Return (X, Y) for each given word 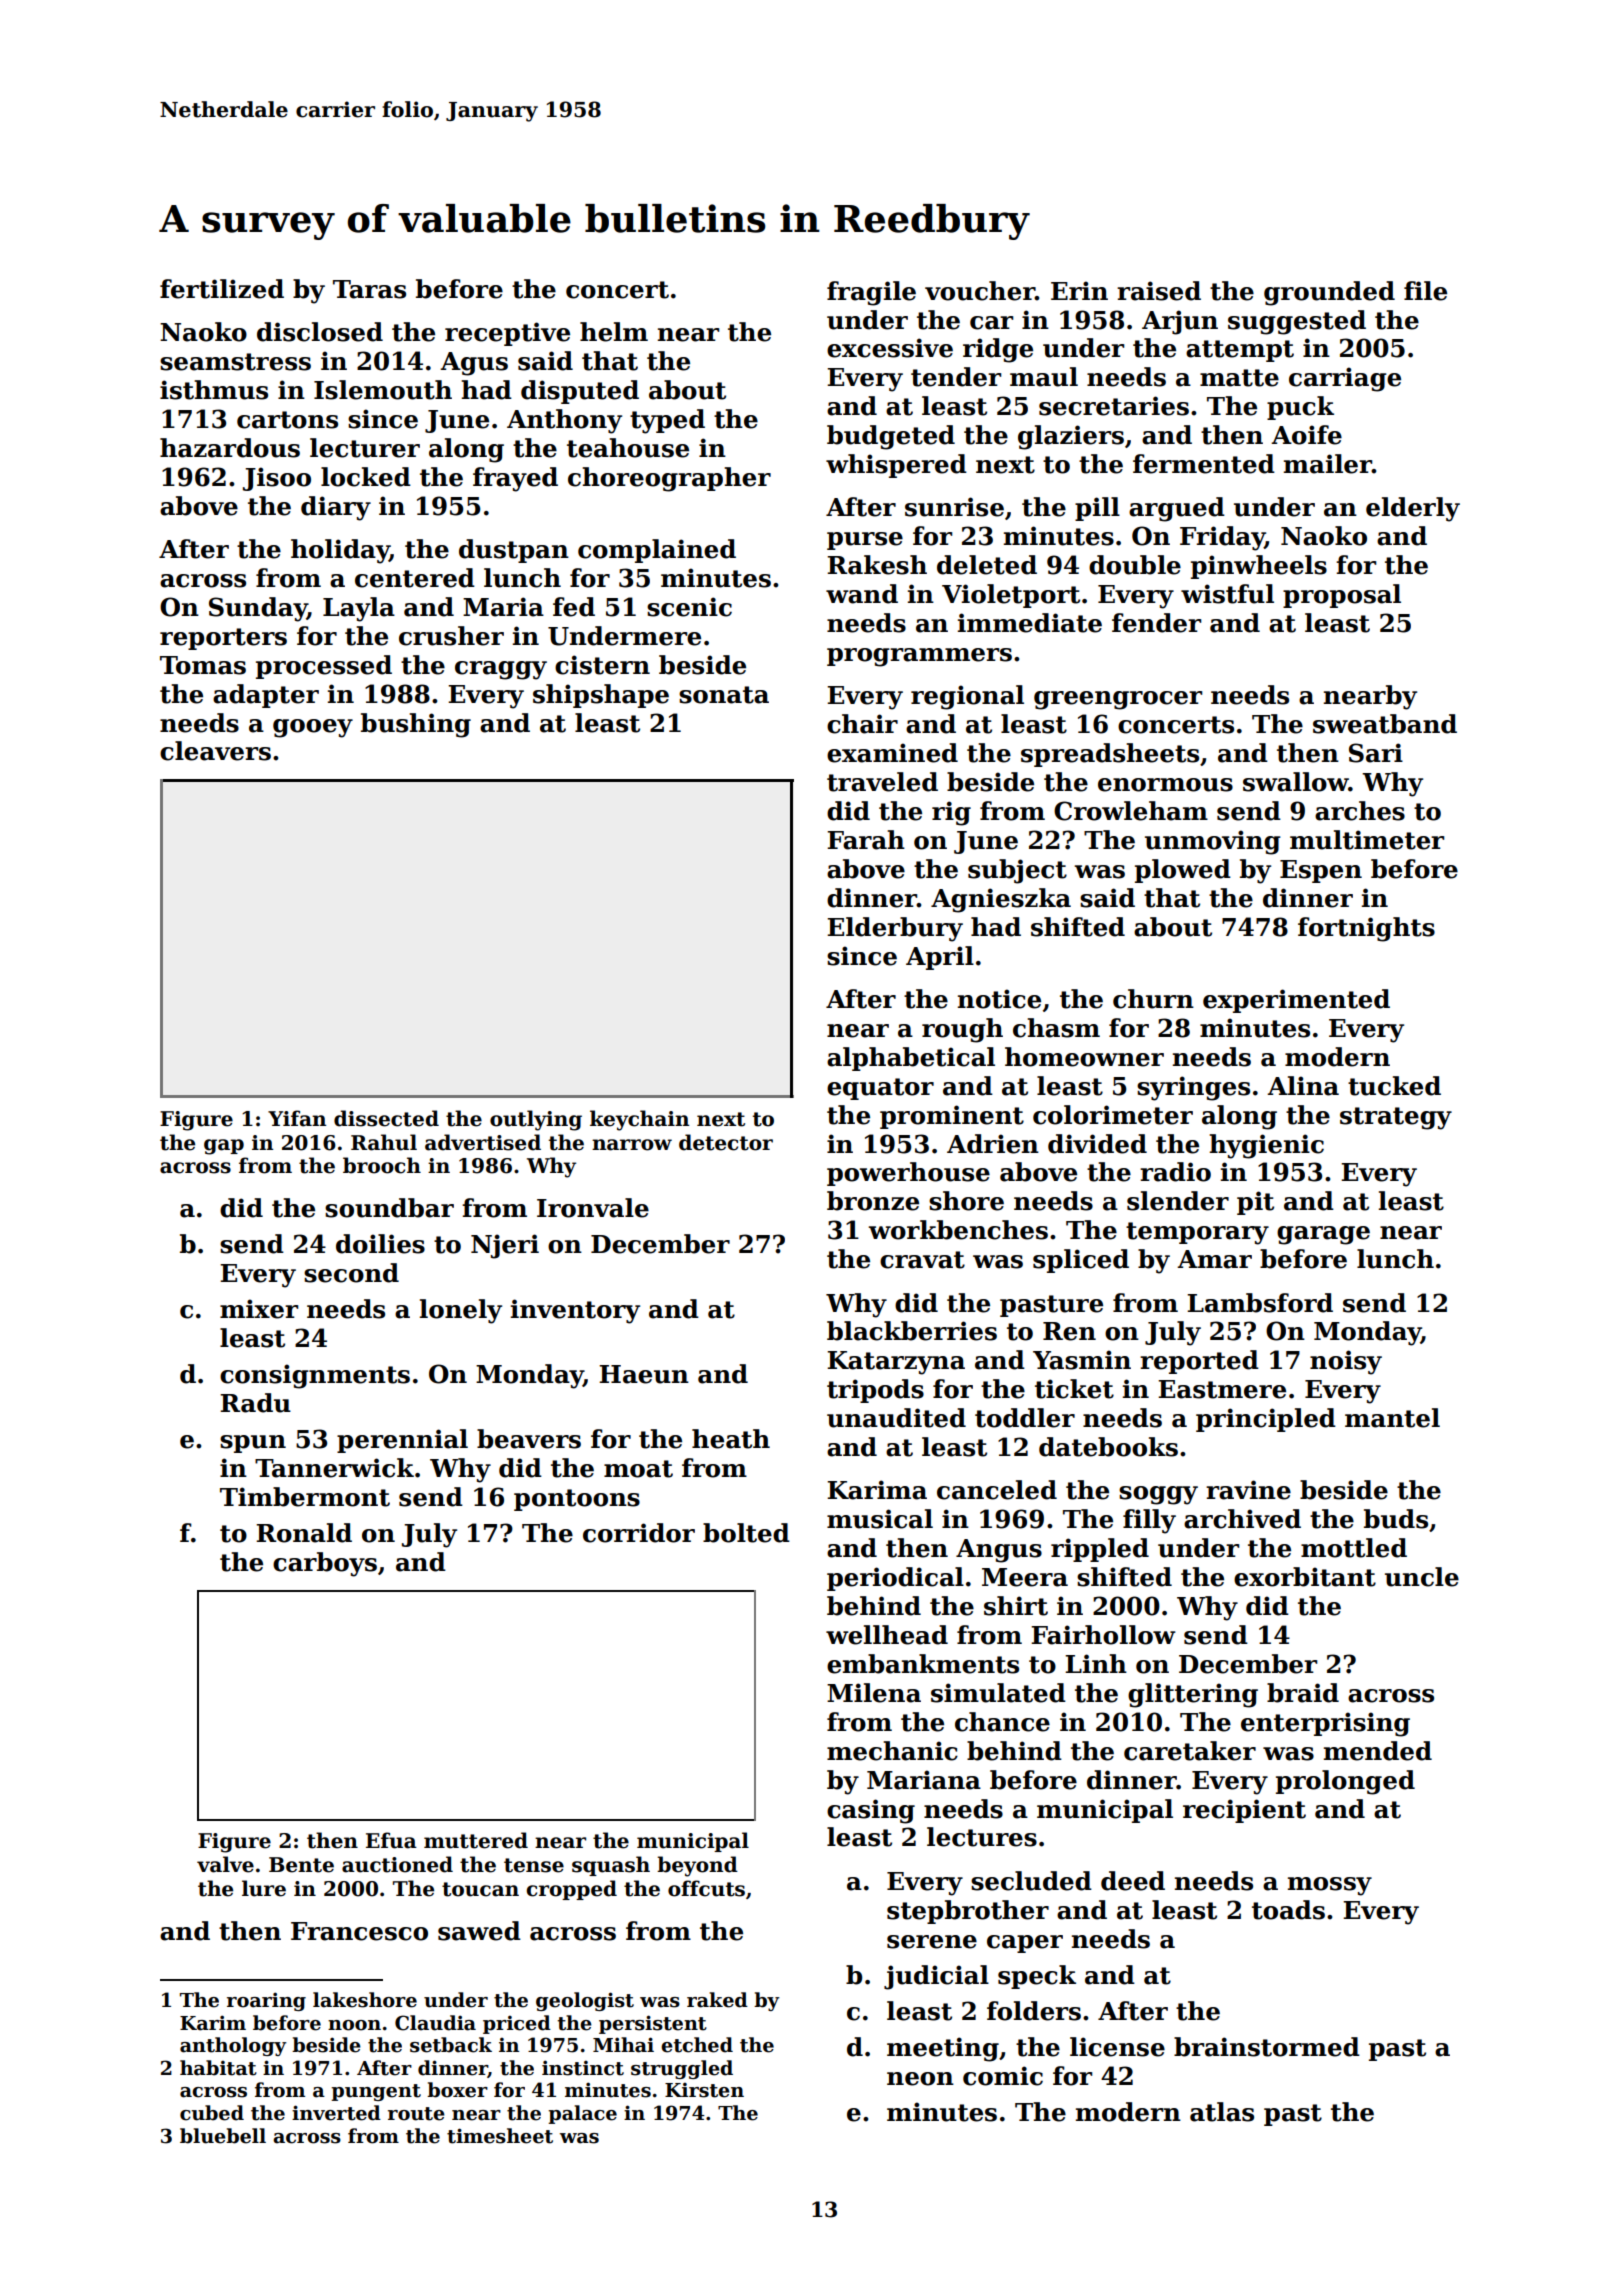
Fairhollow (1103, 1635)
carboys (325, 1564)
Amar (1214, 1259)
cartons (287, 420)
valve (225, 1864)
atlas (1222, 2112)
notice (999, 999)
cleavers (215, 751)
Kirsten (704, 2090)
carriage (1345, 379)
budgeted (891, 437)
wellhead (887, 1635)
